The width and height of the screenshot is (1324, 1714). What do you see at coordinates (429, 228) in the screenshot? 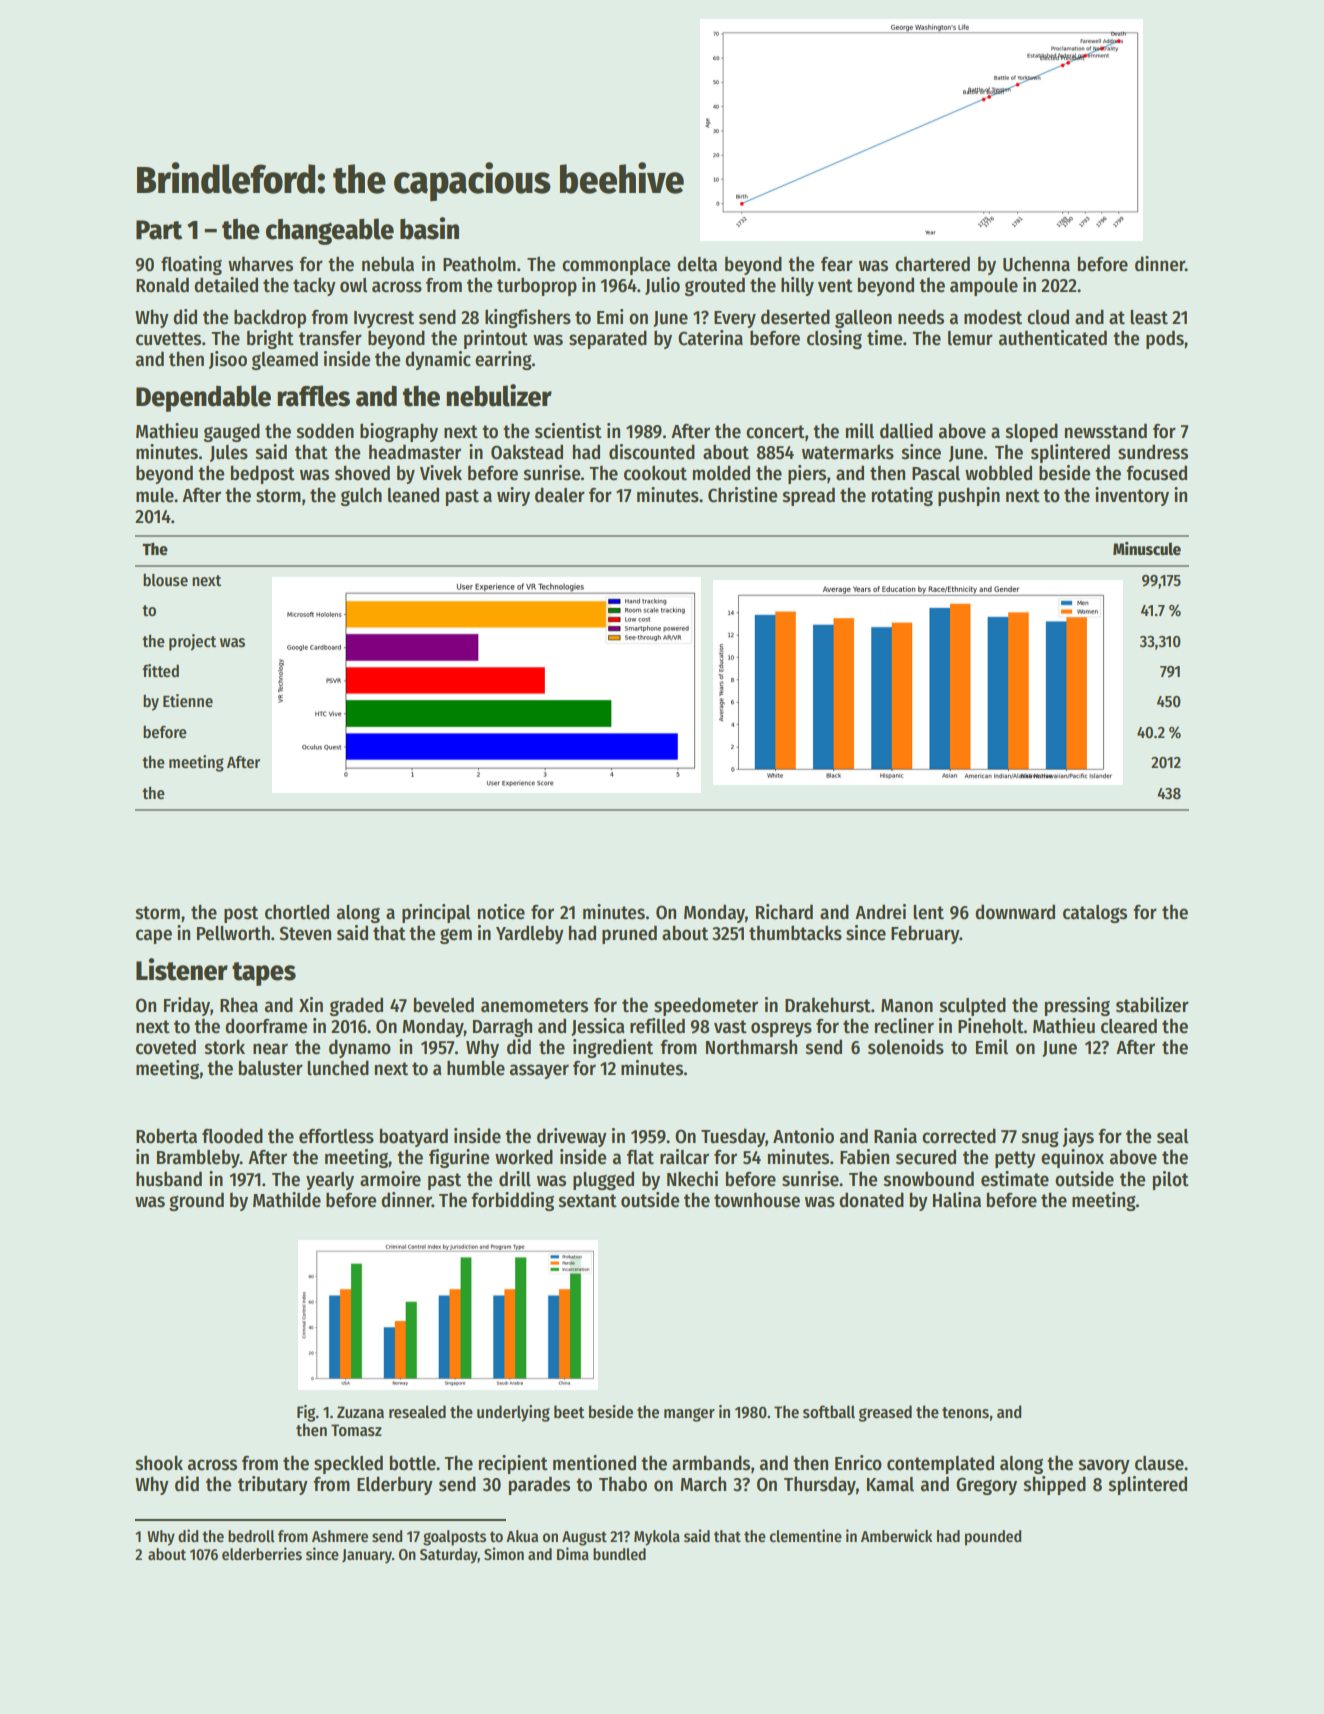
I see `basin` at bounding box center [429, 228].
